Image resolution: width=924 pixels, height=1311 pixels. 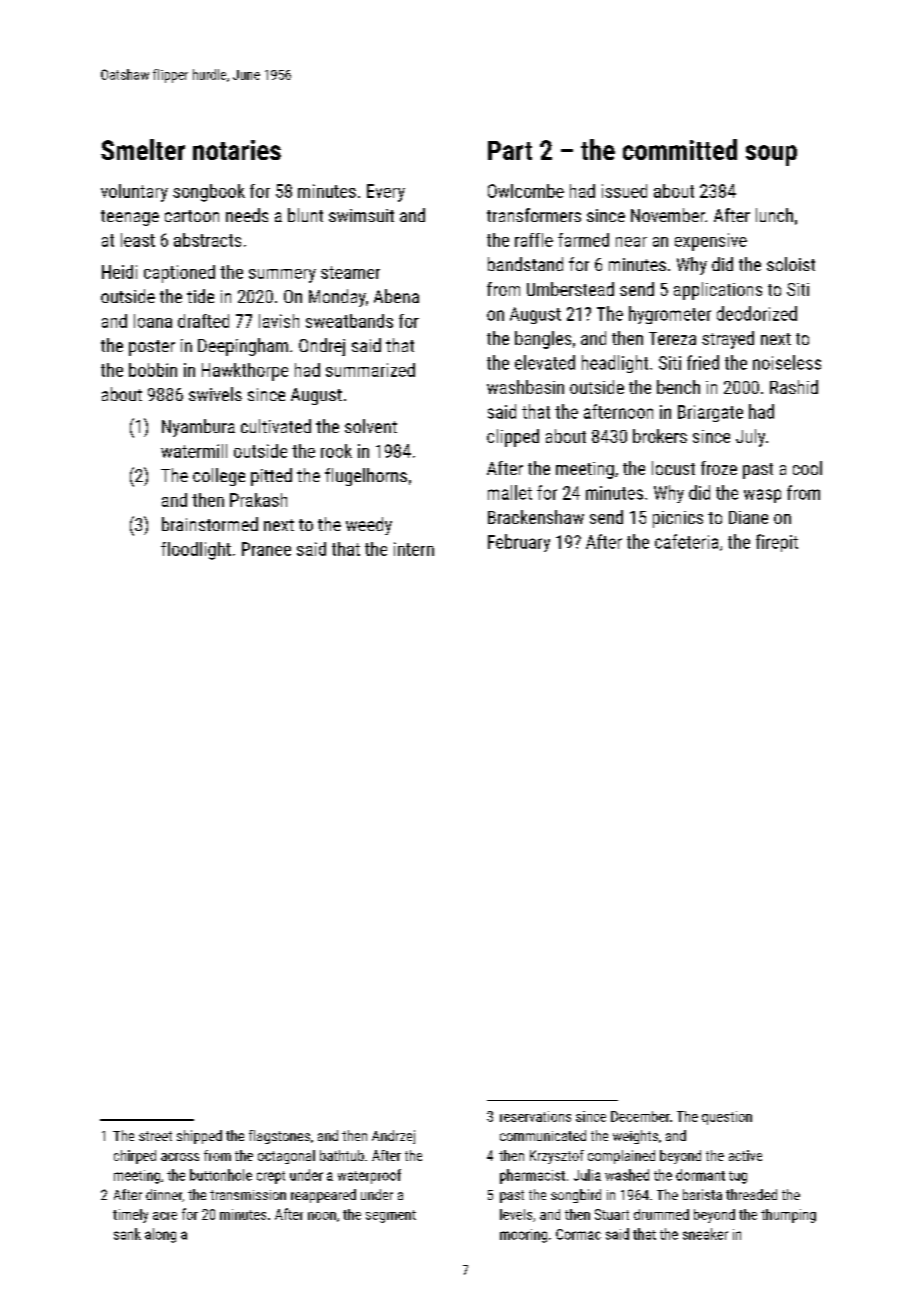 I want to click on reappeared, so click(x=323, y=1196).
